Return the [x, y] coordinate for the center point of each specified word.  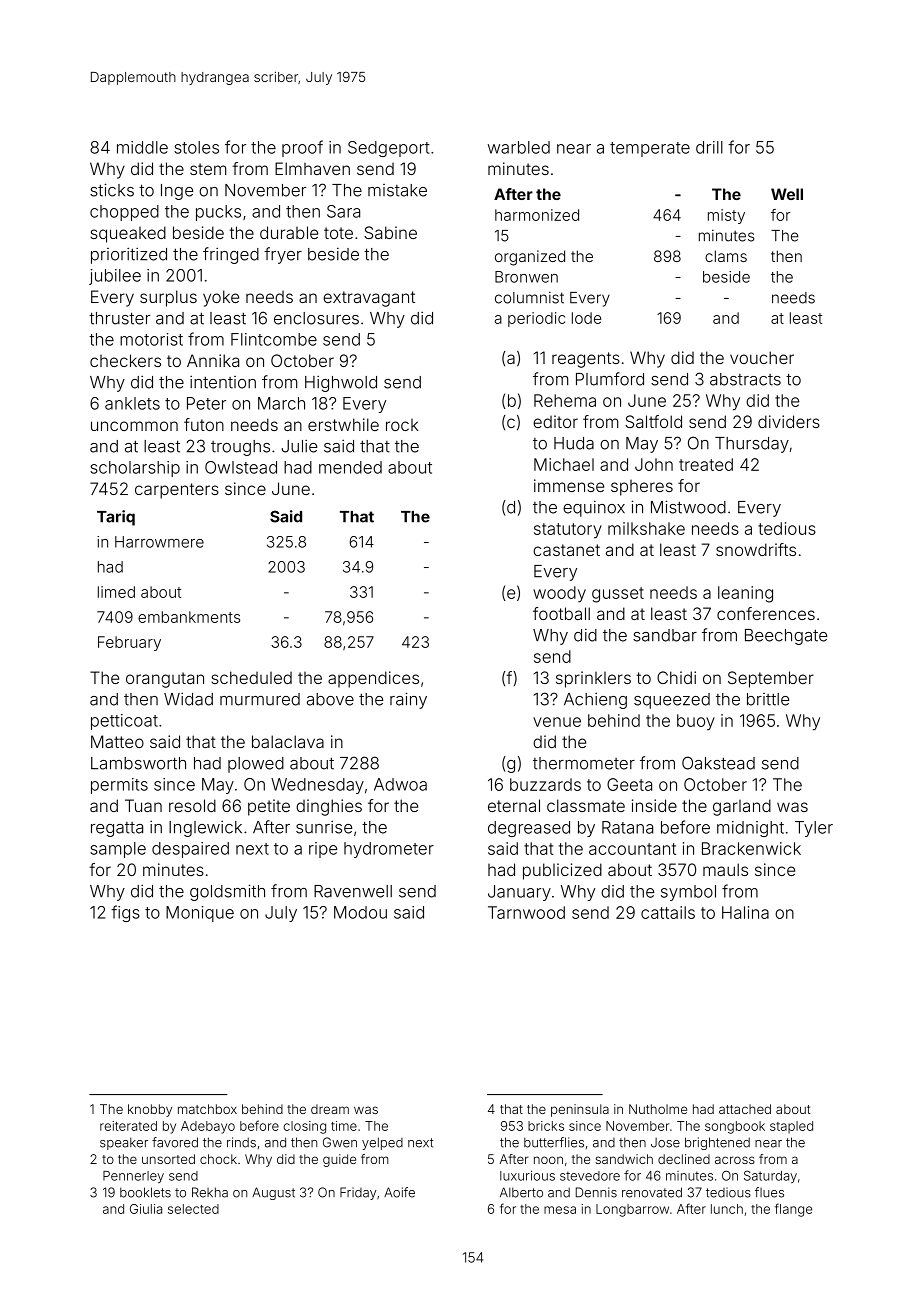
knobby [150, 1110]
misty [726, 216]
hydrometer [389, 850]
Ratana [627, 827]
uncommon [134, 426]
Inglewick [205, 828]
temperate [650, 149]
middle [142, 147]
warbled [519, 147]
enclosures [316, 318]
